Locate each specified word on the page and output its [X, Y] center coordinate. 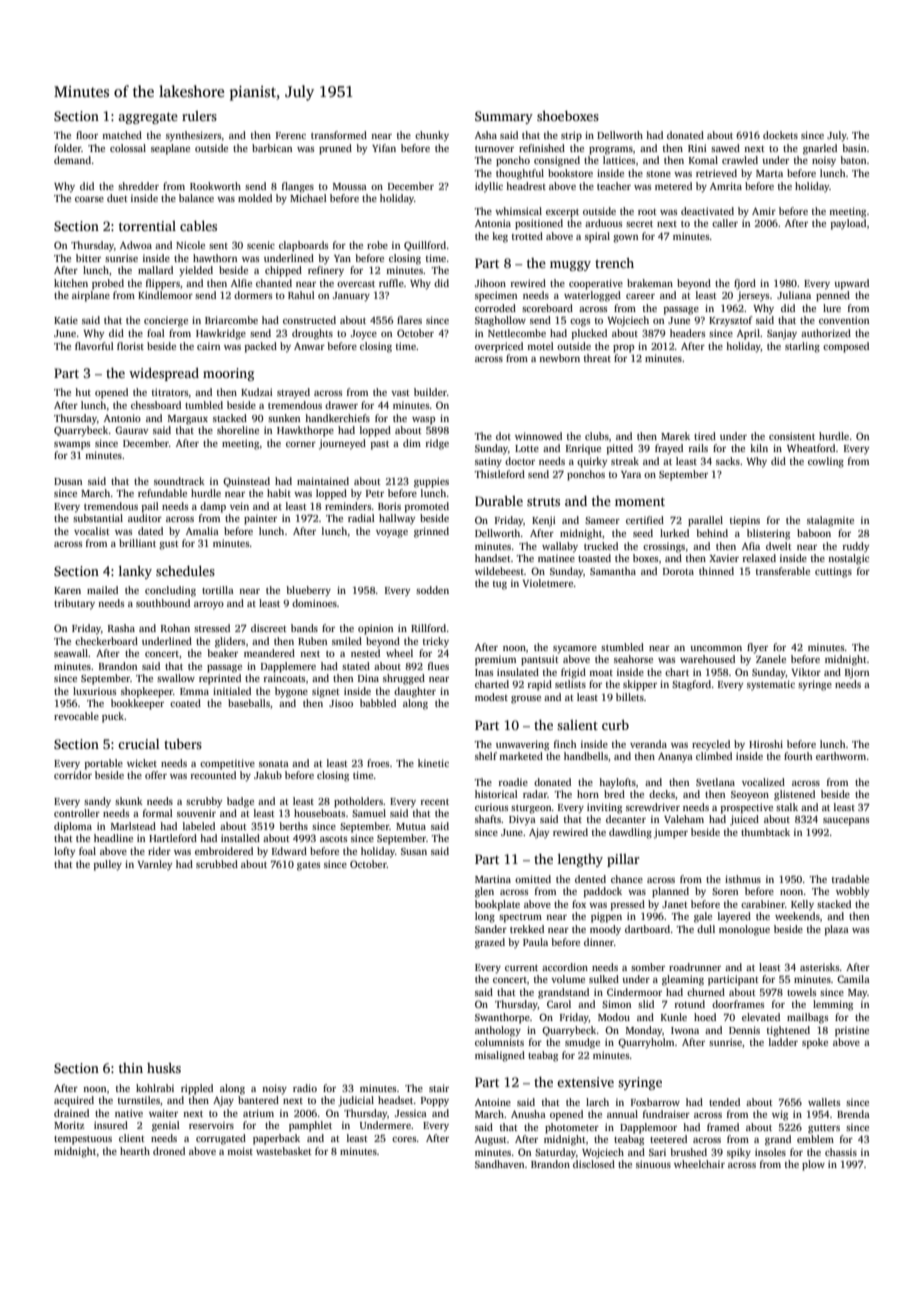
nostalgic [848, 559]
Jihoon [490, 283]
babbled [378, 703]
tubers [183, 744]
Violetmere [547, 583]
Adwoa [136, 245]
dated [150, 531]
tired [705, 436]
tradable [850, 879]
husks [164, 1068]
